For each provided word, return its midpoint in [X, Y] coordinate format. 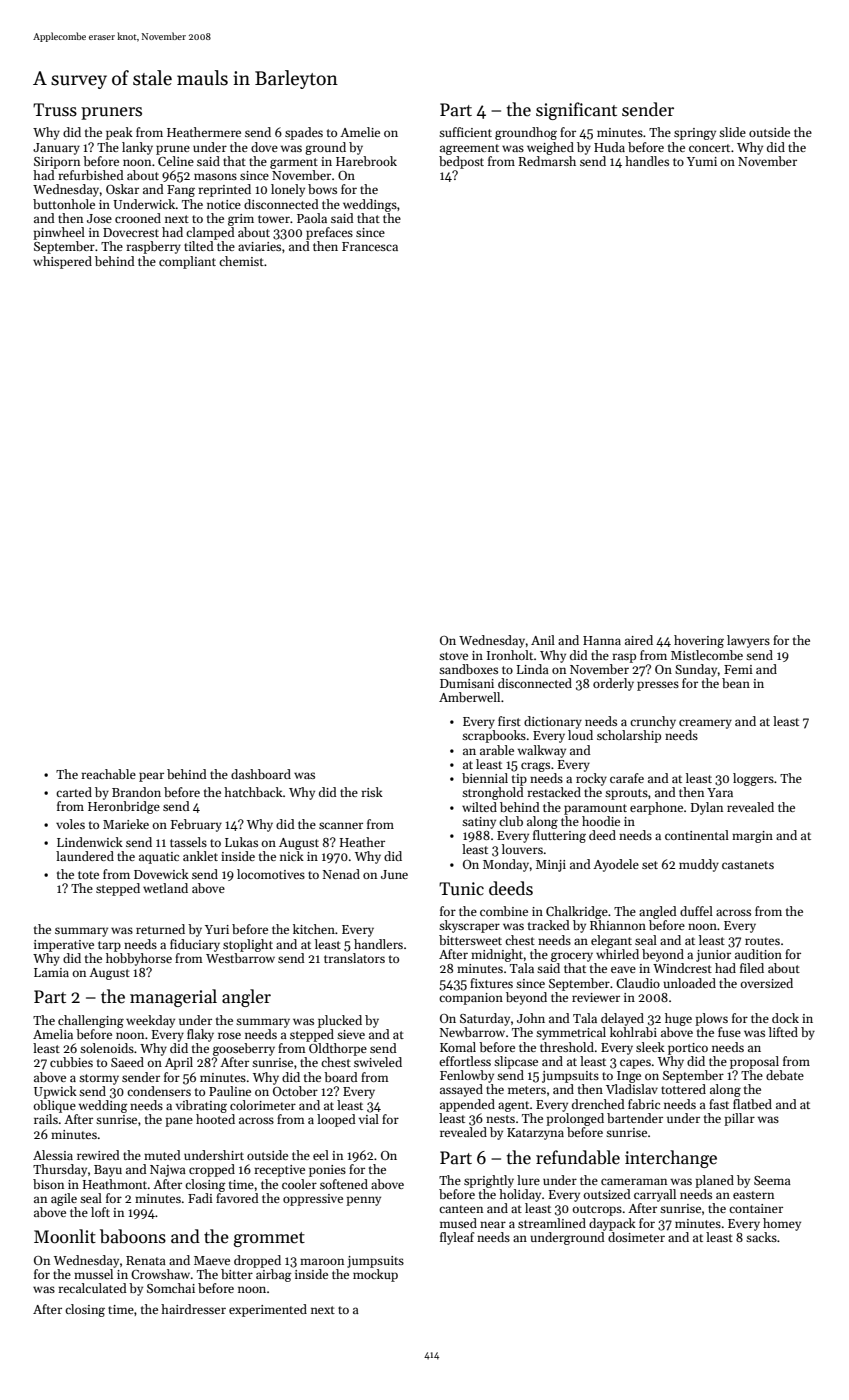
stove [453, 656]
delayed [622, 1019]
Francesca [370, 246]
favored [237, 1198]
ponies [327, 1171]
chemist [241, 261]
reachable [108, 774]
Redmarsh [547, 161]
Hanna [602, 640]
